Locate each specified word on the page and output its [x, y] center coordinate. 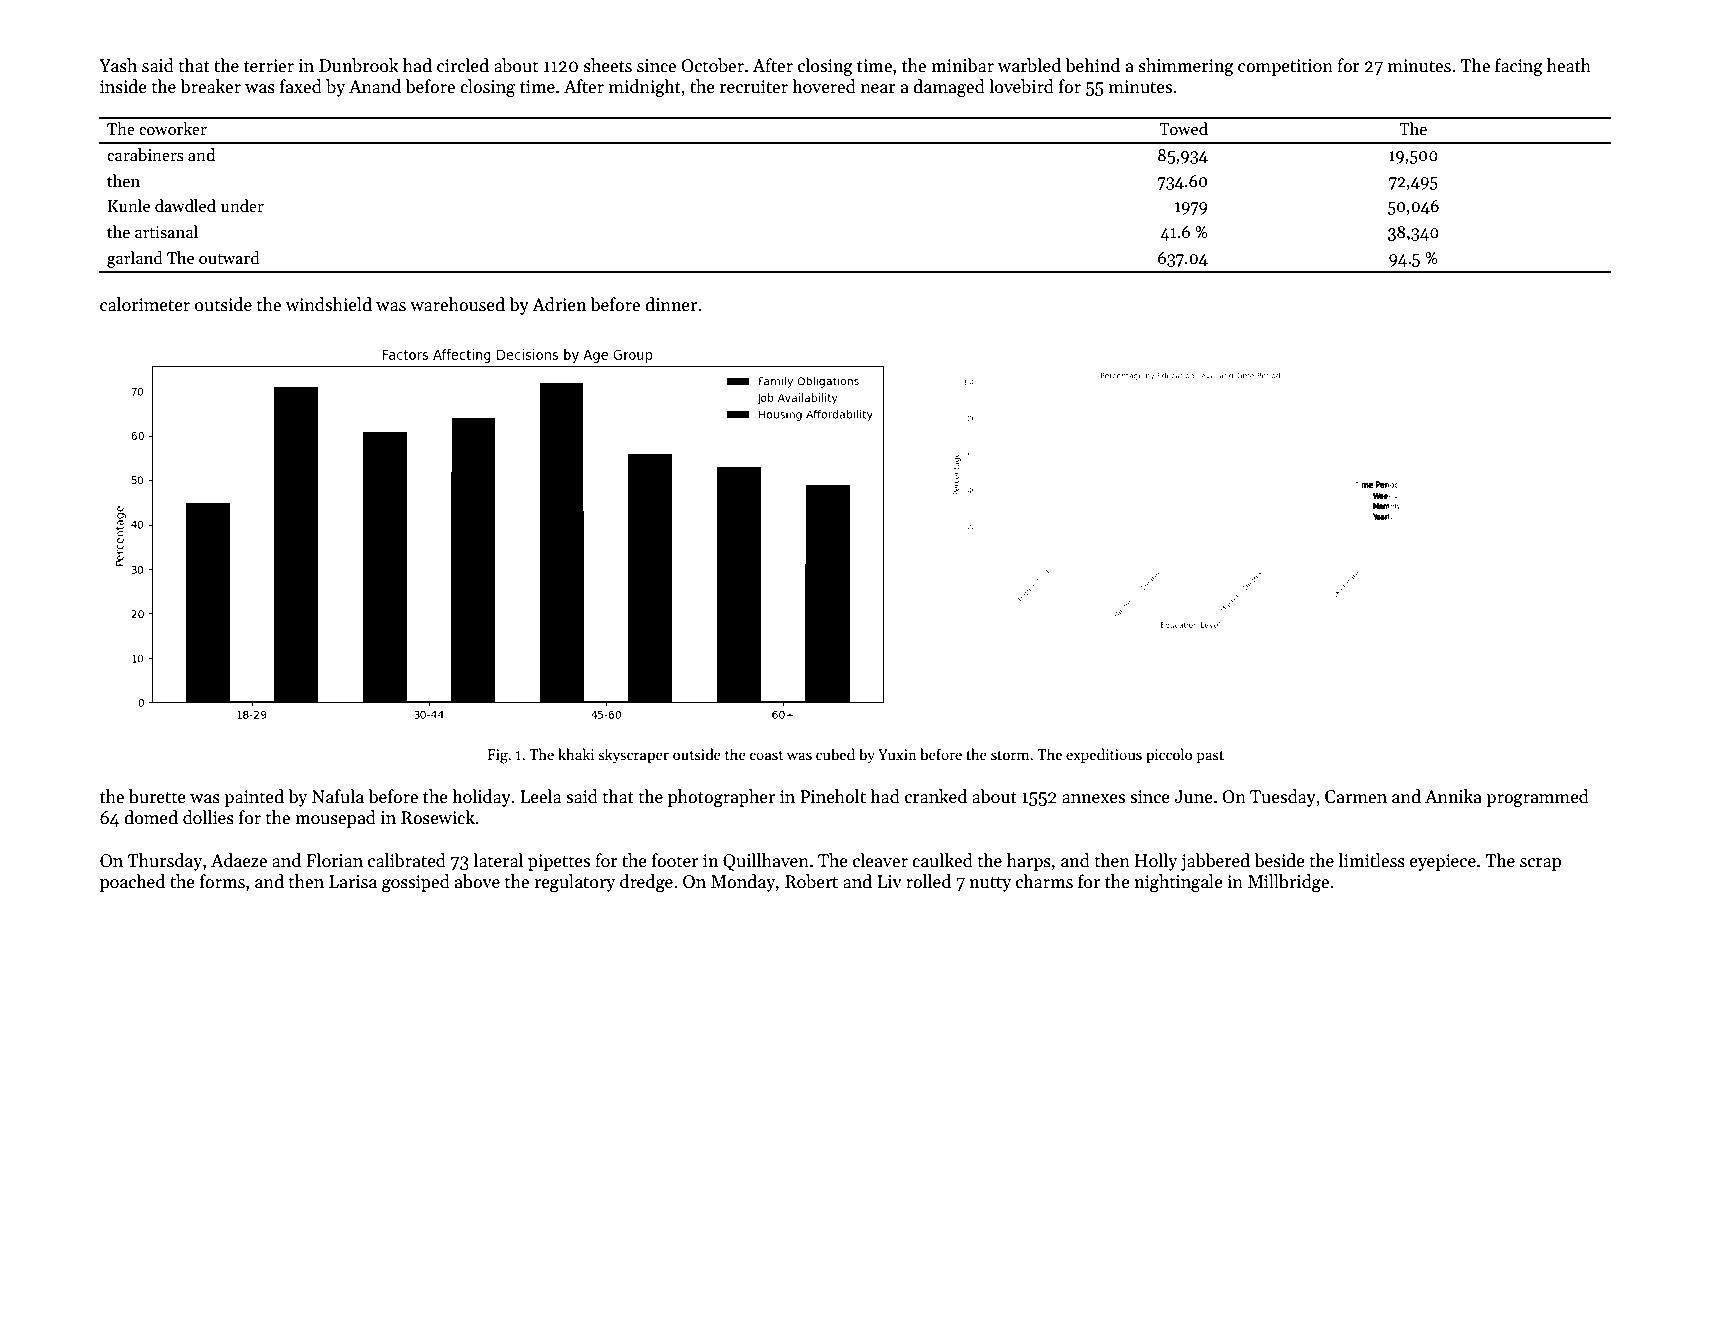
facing [1519, 67]
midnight [645, 88]
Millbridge [1288, 883]
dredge [646, 883]
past [1210, 757]
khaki [576, 754]
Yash [118, 65]
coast [766, 755]
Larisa [353, 882]
